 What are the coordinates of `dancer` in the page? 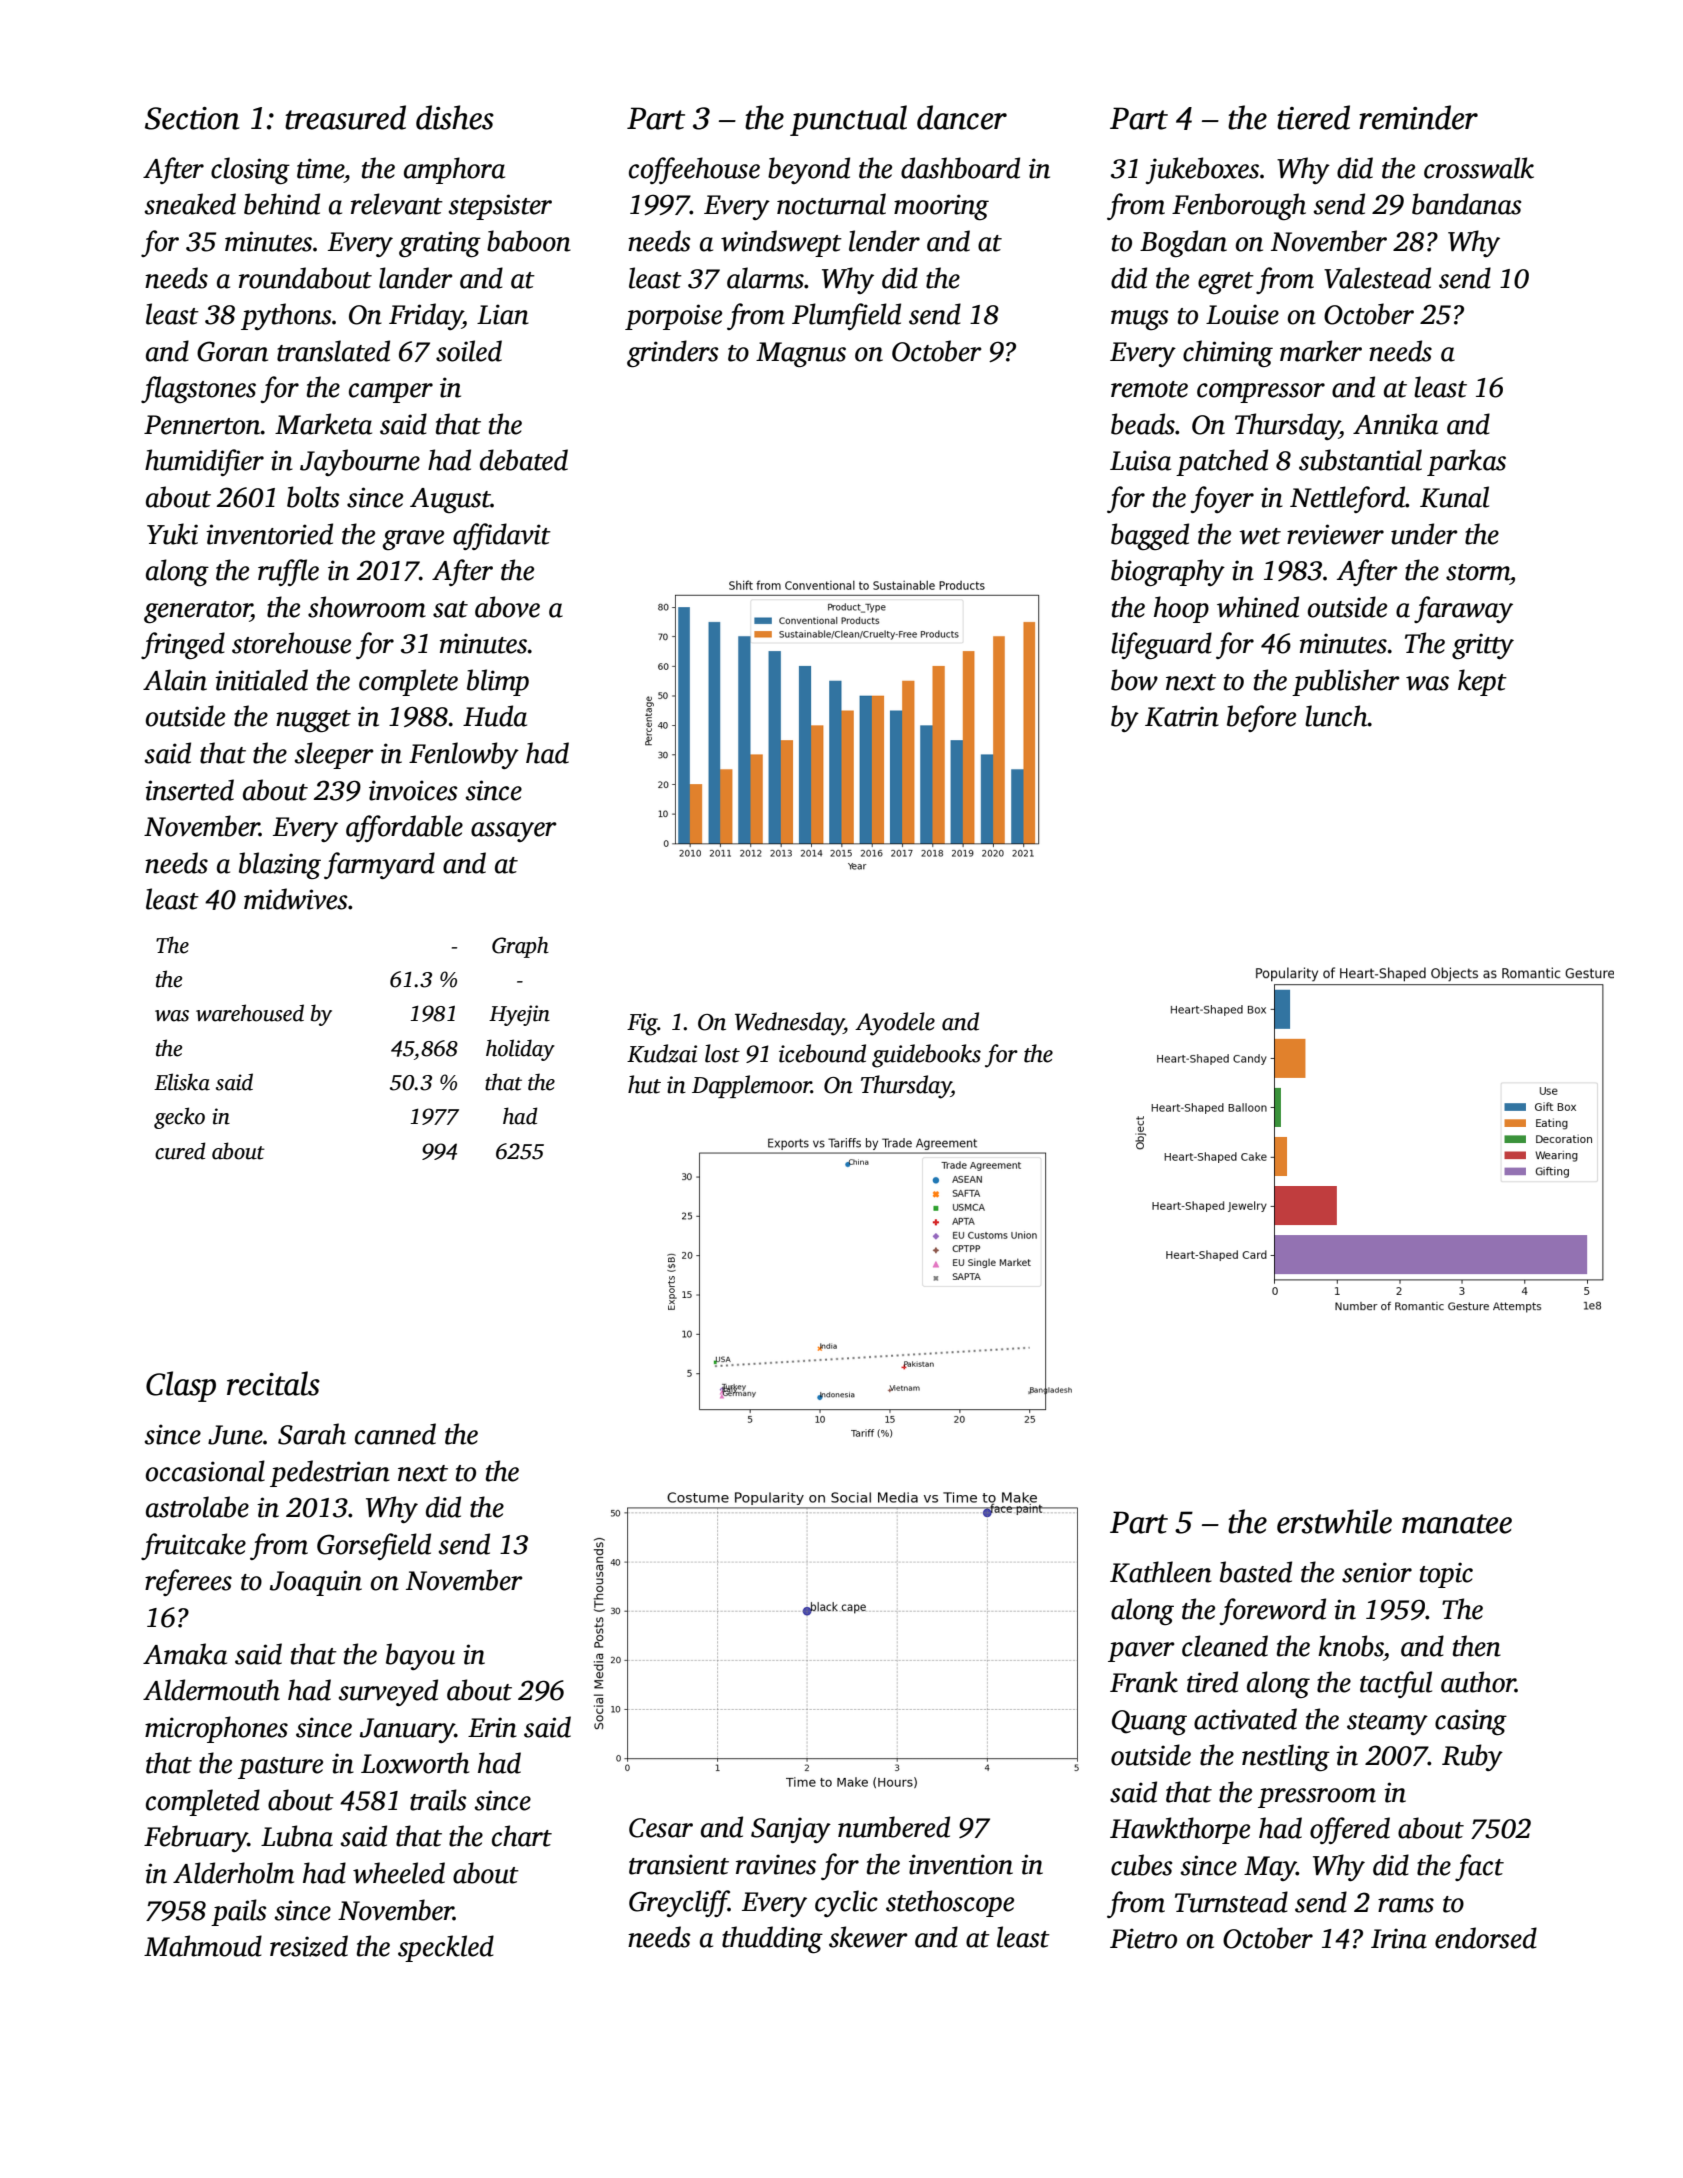 It's located at (962, 117).
